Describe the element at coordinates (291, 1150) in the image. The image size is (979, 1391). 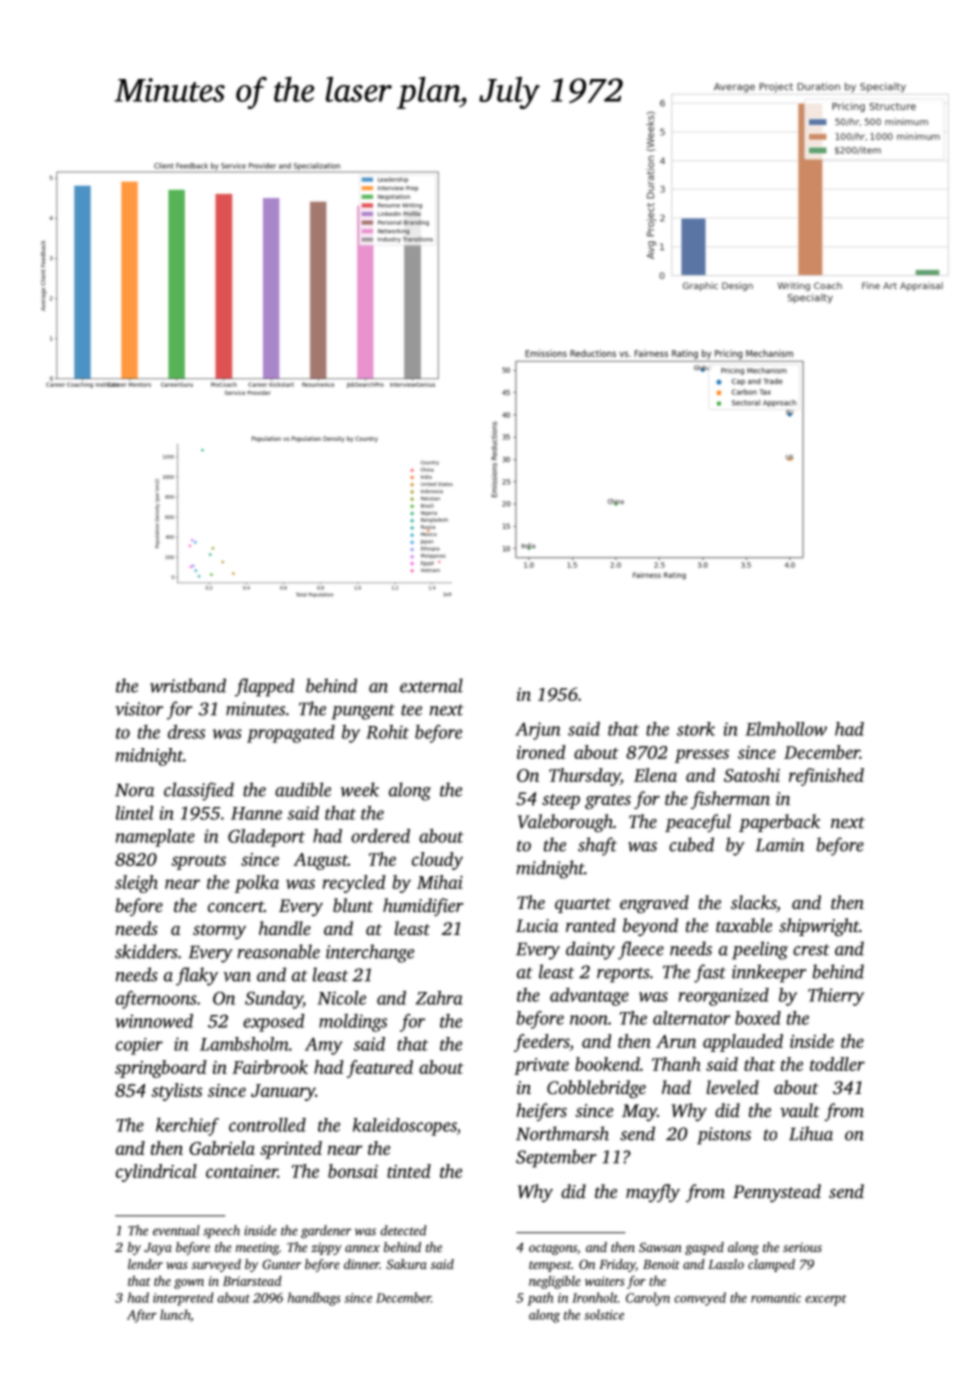
I see `sprinted` at that location.
